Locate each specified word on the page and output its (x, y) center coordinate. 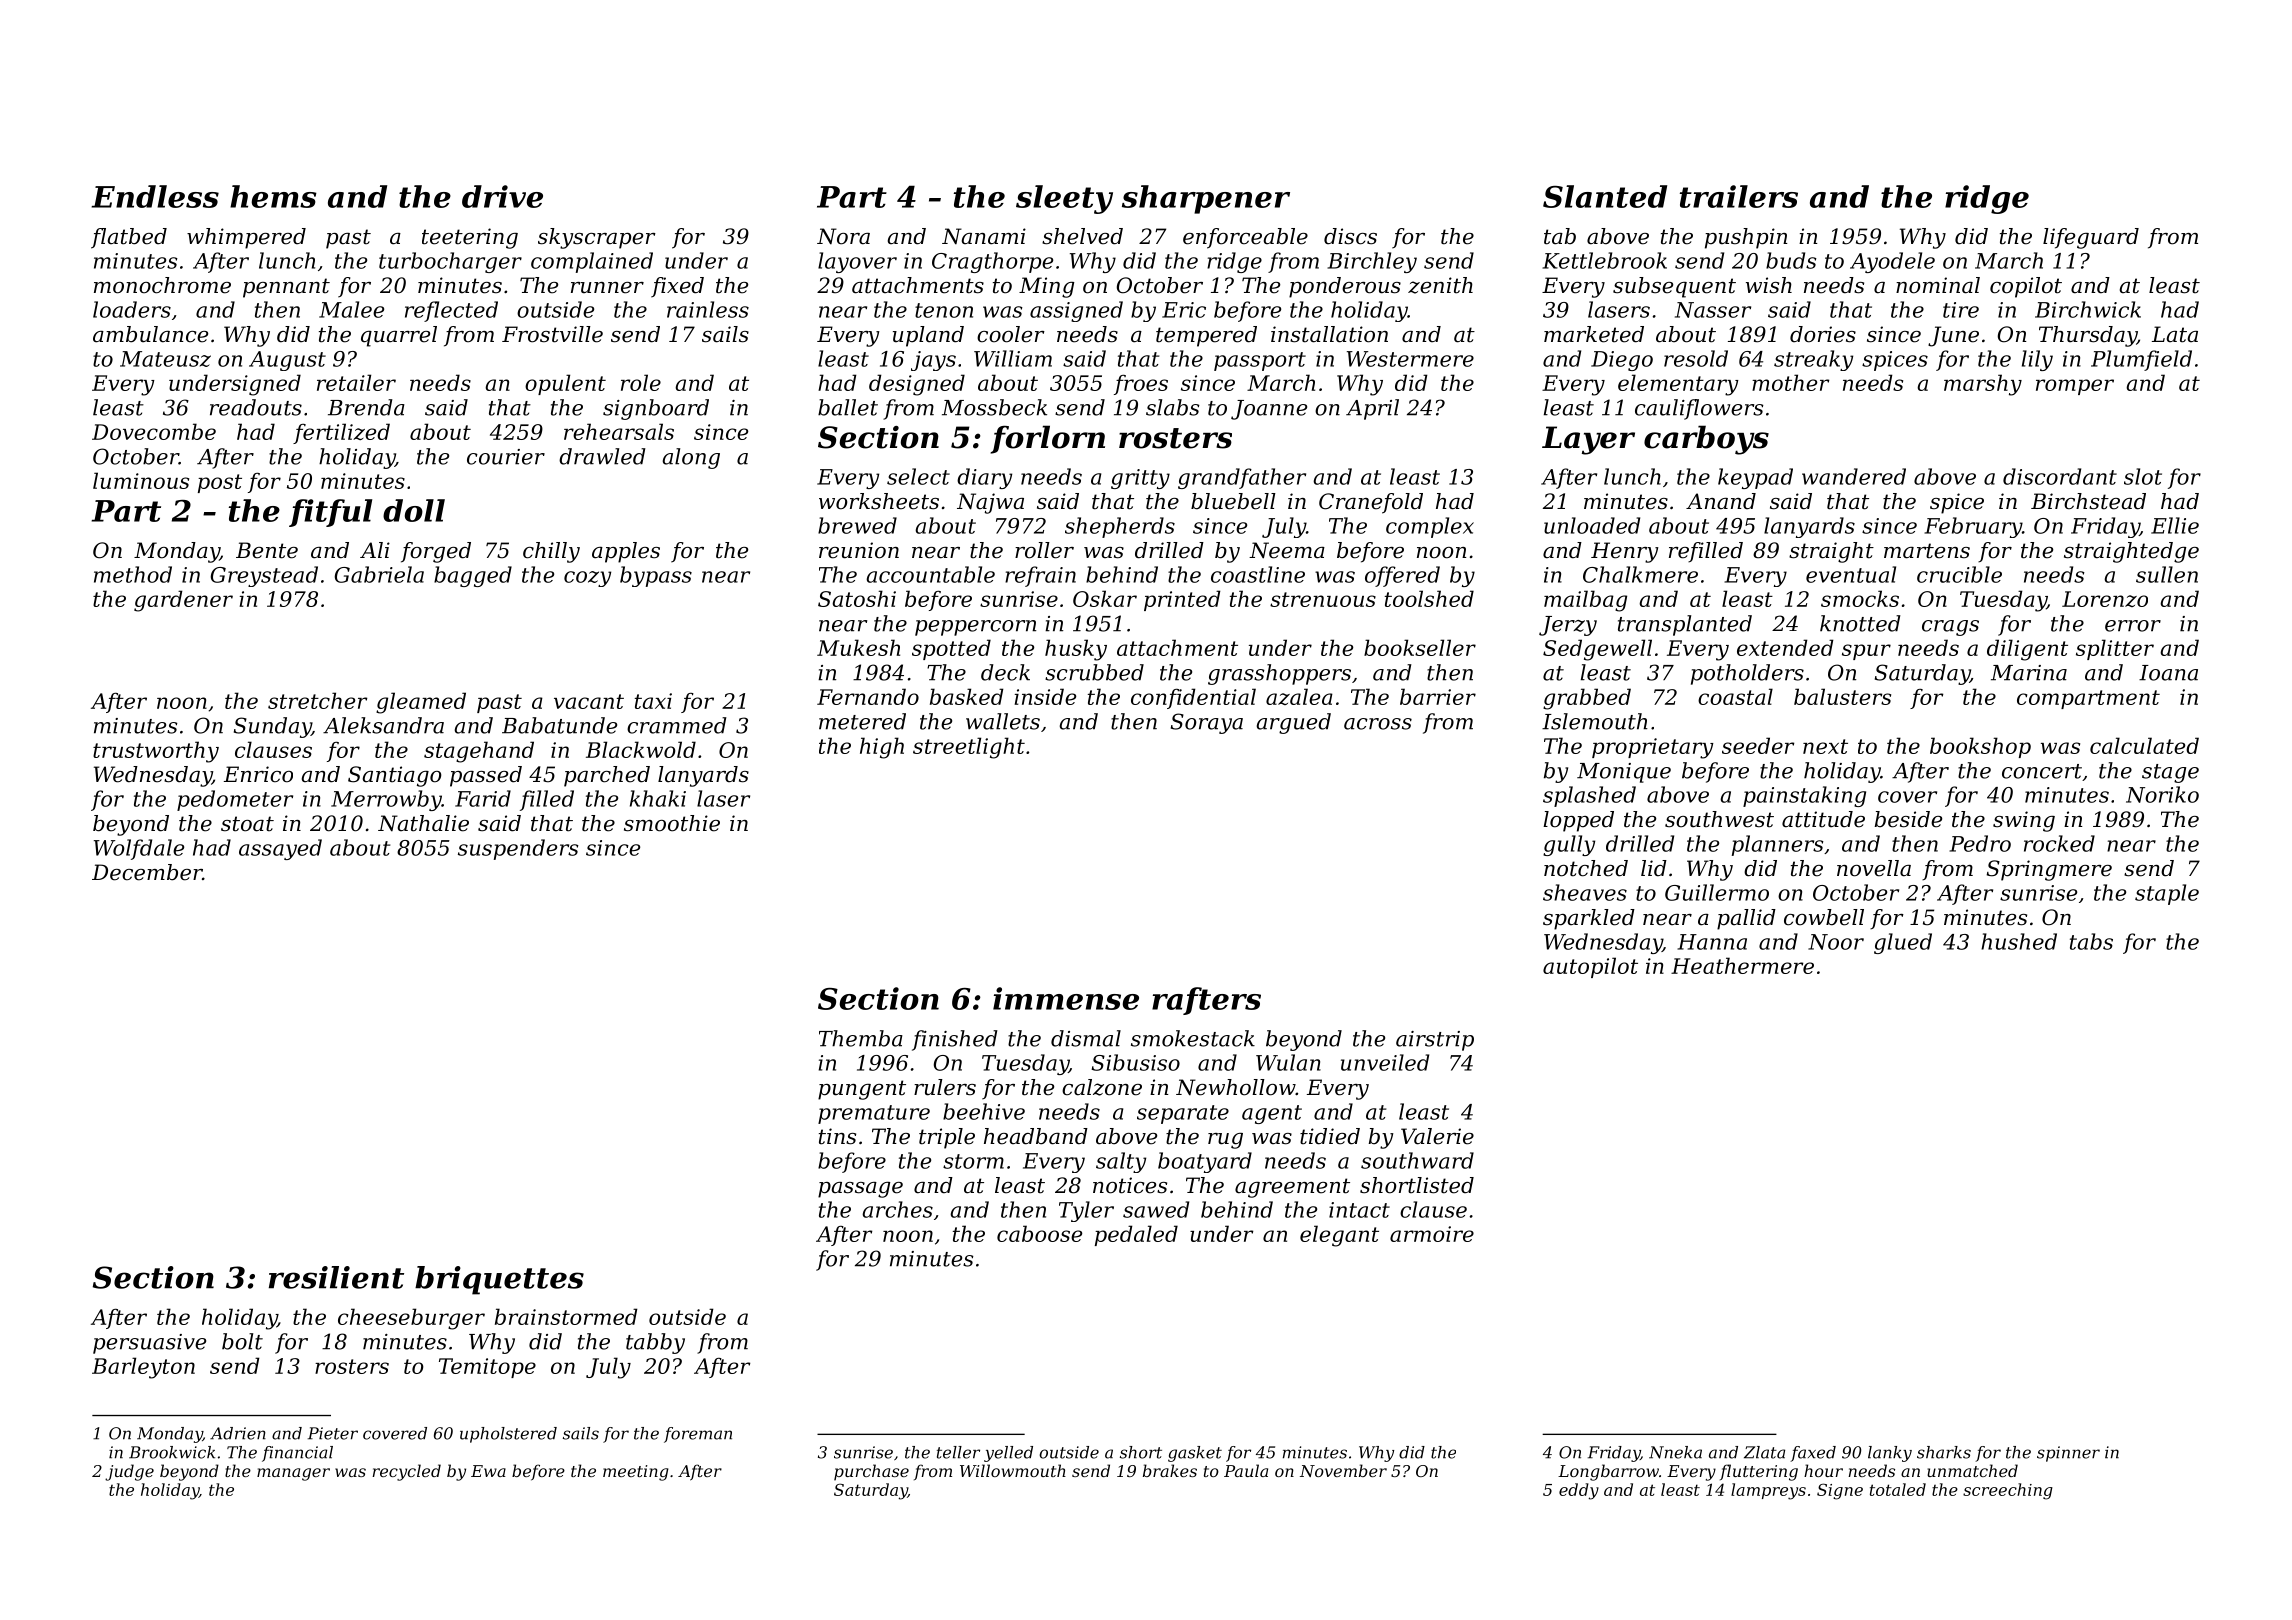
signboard (656, 409)
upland (928, 336)
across (1378, 724)
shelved (1082, 236)
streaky (1813, 360)
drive (502, 196)
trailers (1739, 196)
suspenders (518, 849)
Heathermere (1742, 965)
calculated (2144, 745)
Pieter (333, 1433)
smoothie (672, 823)
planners (1778, 845)
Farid (483, 798)
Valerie (1437, 1136)
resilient (336, 1277)
